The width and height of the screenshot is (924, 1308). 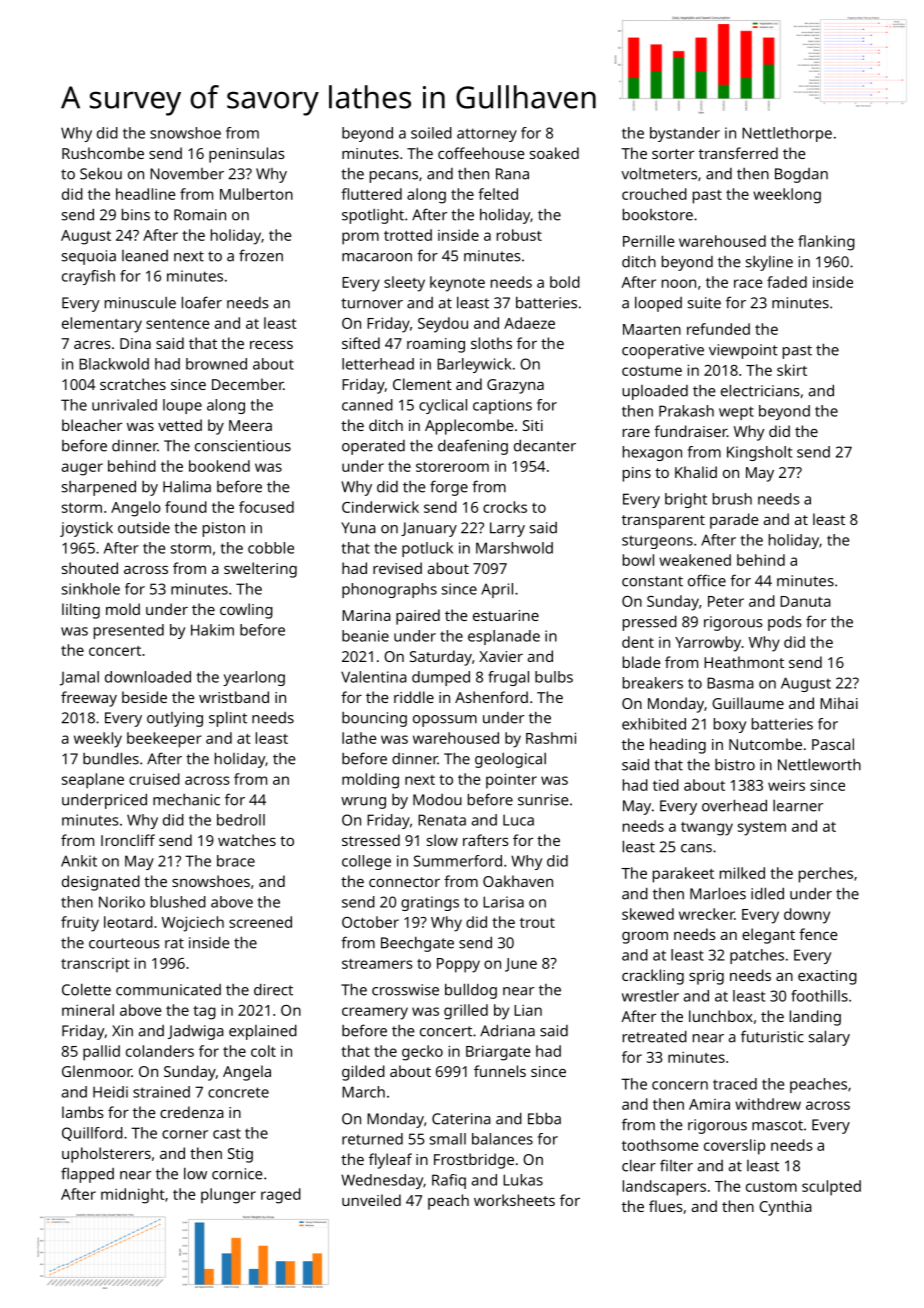 I want to click on Cynthia, so click(x=785, y=1208).
